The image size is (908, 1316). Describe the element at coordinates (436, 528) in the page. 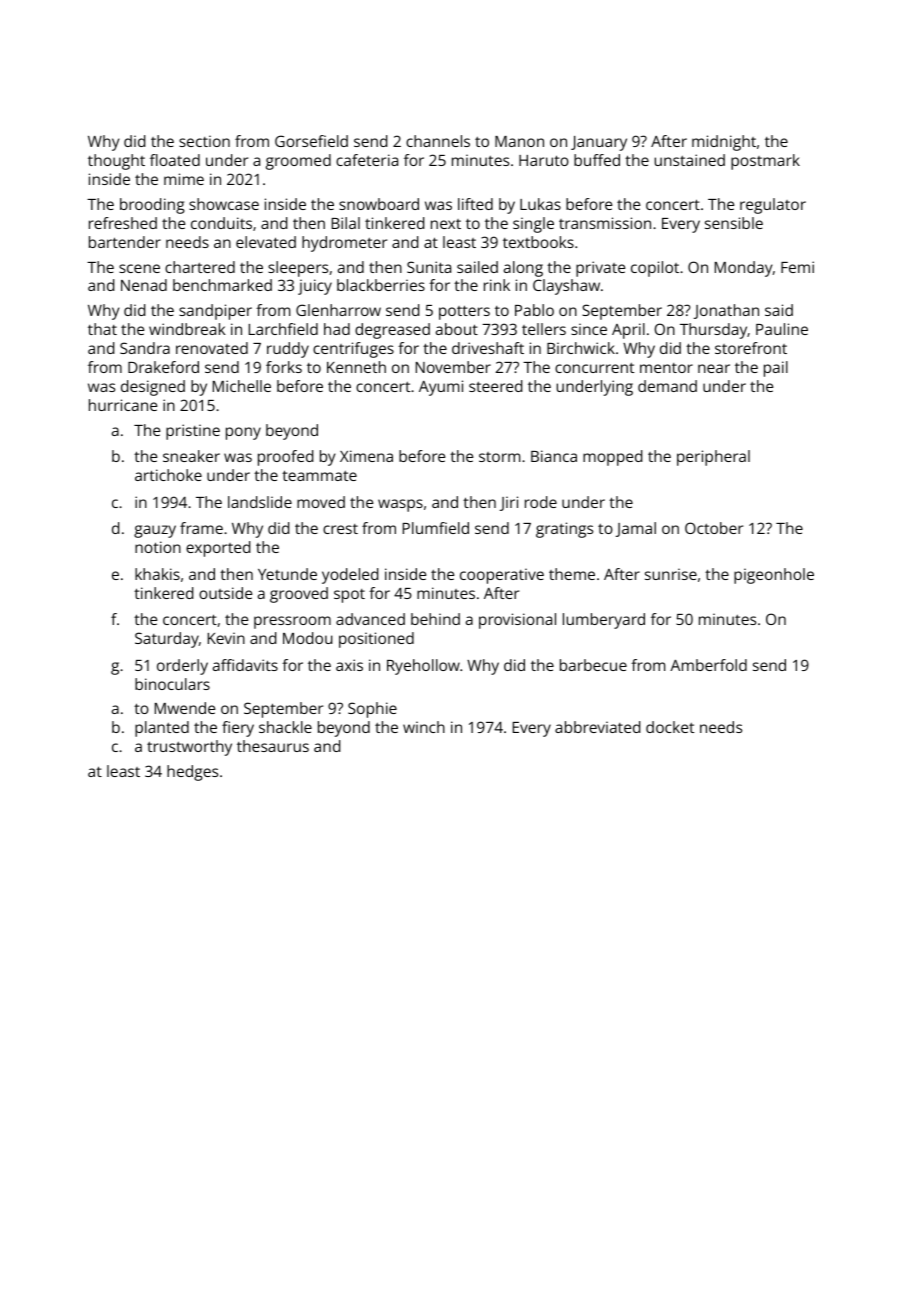

I see `Plumfield` at that location.
